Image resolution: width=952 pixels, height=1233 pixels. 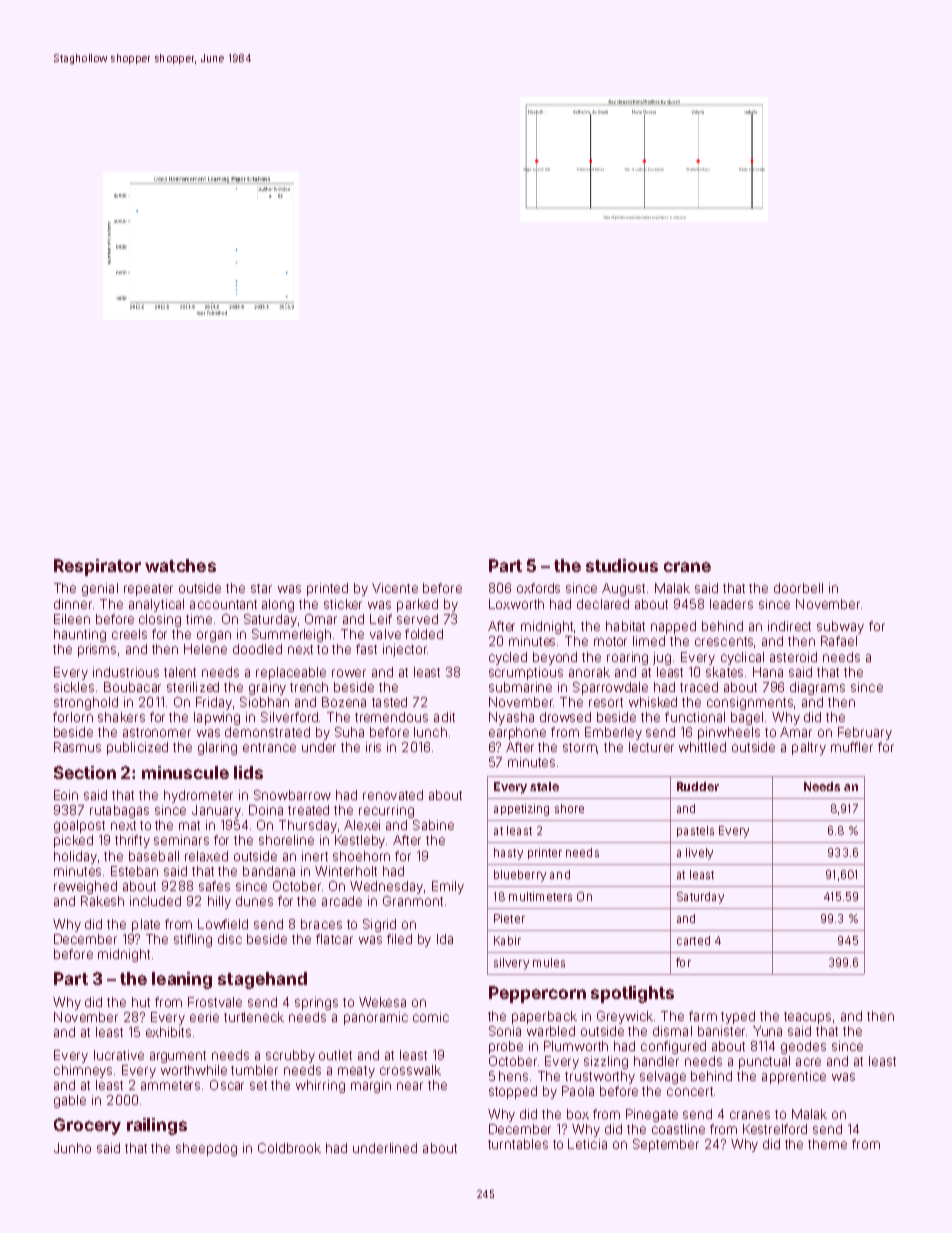 What do you see at coordinates (180, 672) in the screenshot?
I see `talent` at bounding box center [180, 672].
